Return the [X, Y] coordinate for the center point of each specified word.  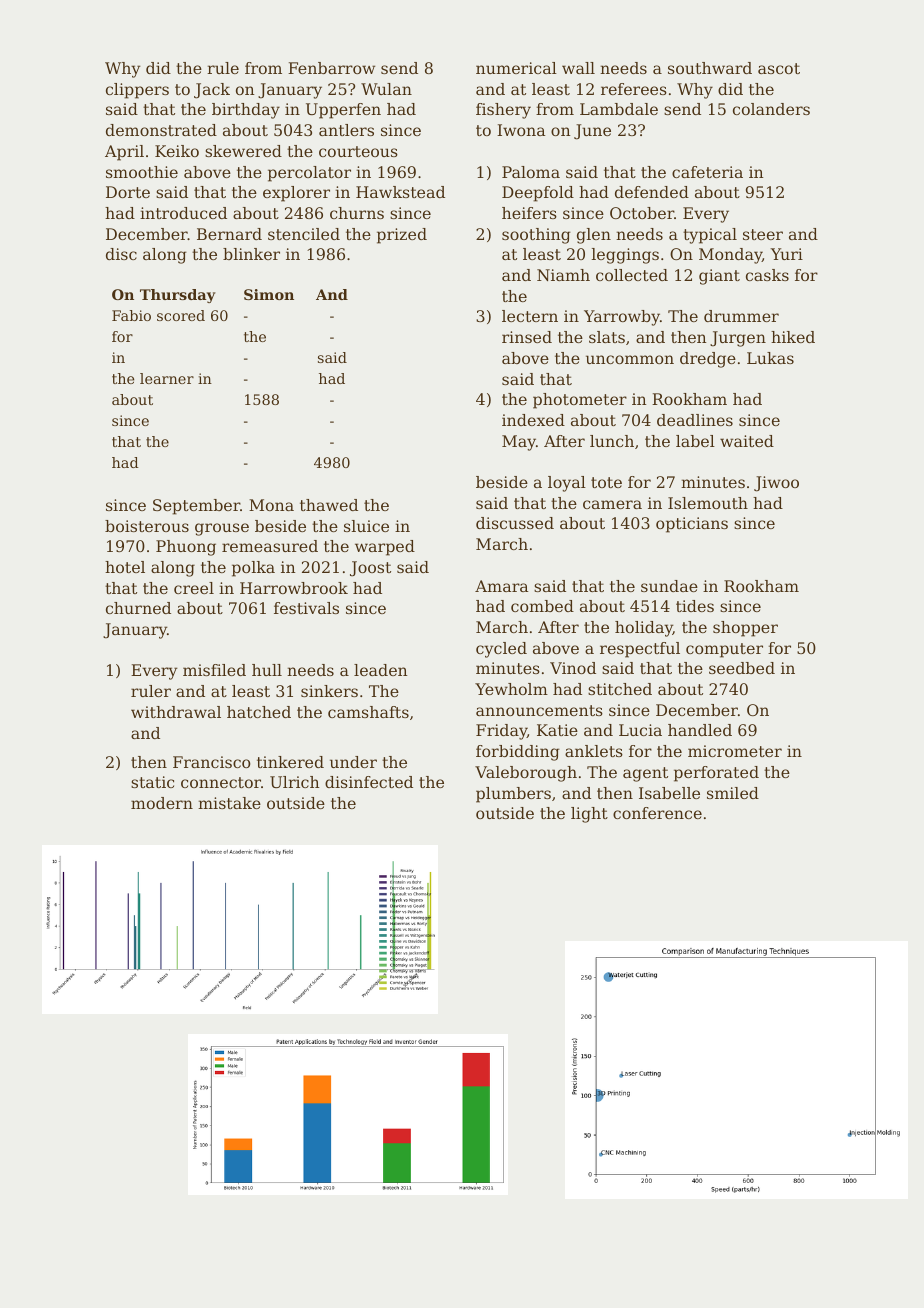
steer [763, 234]
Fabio [131, 315]
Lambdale [619, 109]
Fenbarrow [331, 68]
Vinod [573, 668]
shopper [745, 629]
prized [402, 236]
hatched [259, 712]
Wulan [386, 89]
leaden [380, 670]
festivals [306, 608]
